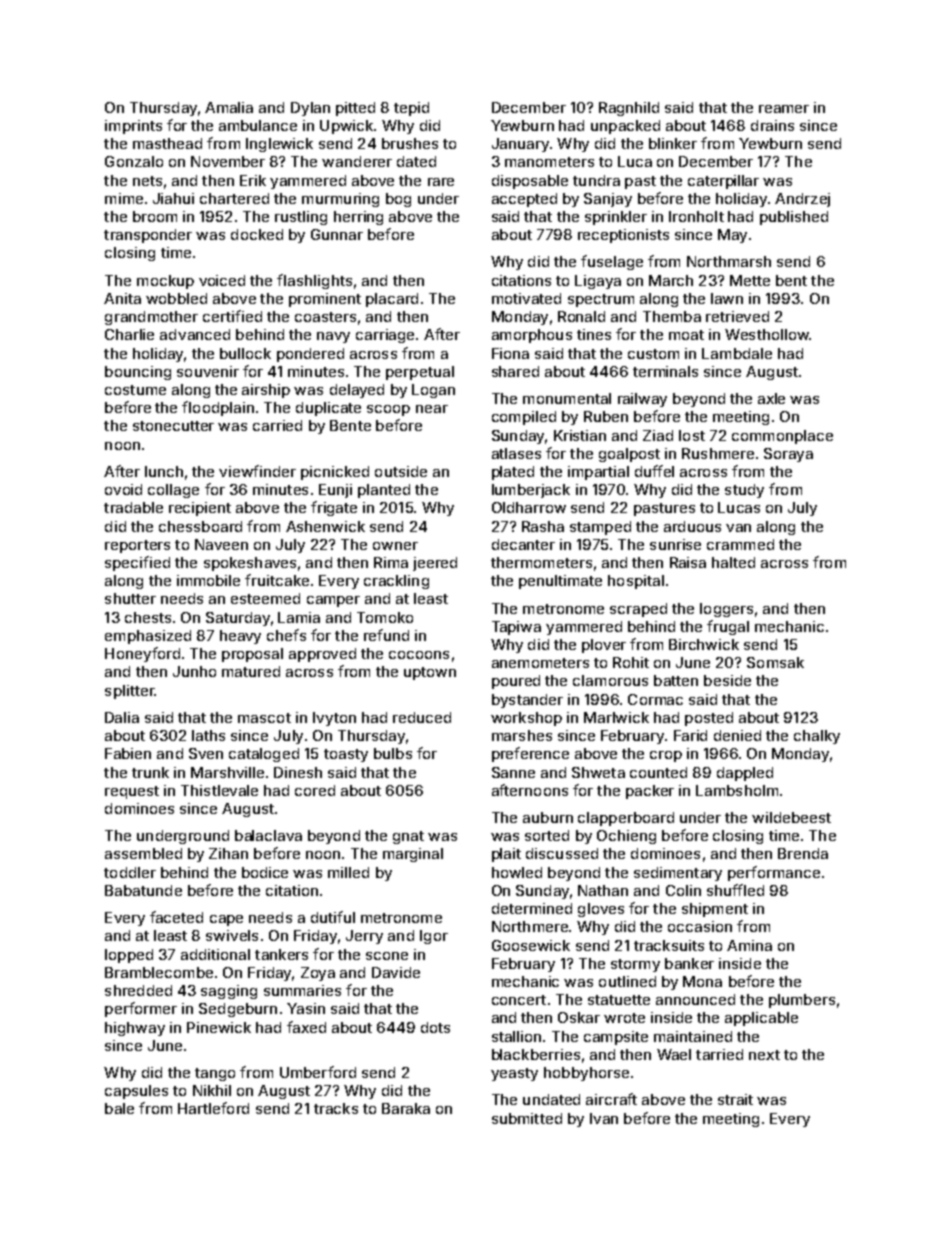 The height and width of the page is (1233, 952). Describe the element at coordinates (143, 890) in the page. I see `Babatunde` at that location.
